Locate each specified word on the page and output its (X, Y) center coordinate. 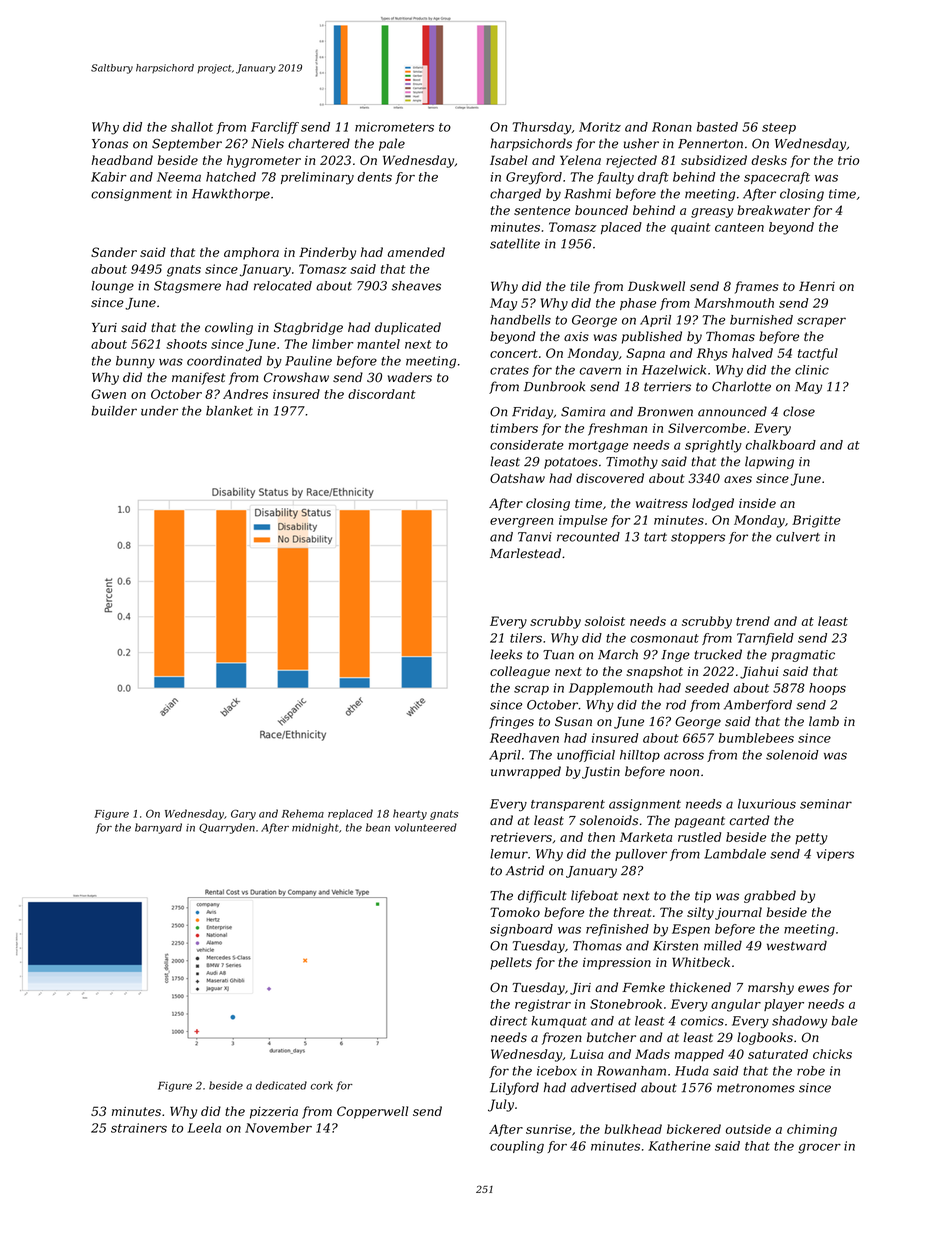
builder (114, 411)
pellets (511, 963)
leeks (506, 654)
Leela (204, 1128)
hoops (827, 689)
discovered (610, 478)
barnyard (158, 828)
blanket (229, 411)
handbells (520, 320)
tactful (818, 354)
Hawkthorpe (231, 194)
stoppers (698, 538)
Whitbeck (701, 962)
